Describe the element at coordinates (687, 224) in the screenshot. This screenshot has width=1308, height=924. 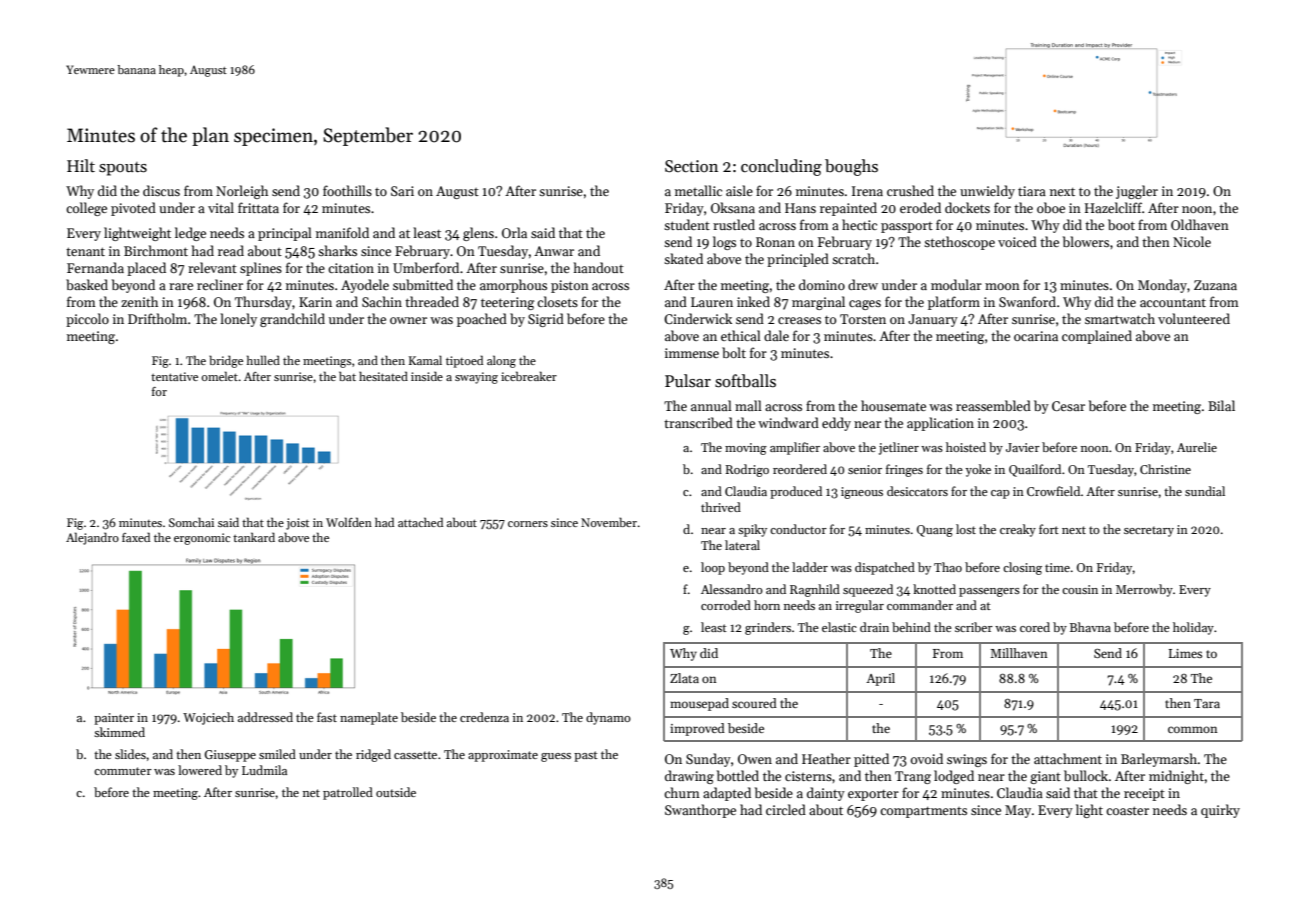
I see `student` at that location.
